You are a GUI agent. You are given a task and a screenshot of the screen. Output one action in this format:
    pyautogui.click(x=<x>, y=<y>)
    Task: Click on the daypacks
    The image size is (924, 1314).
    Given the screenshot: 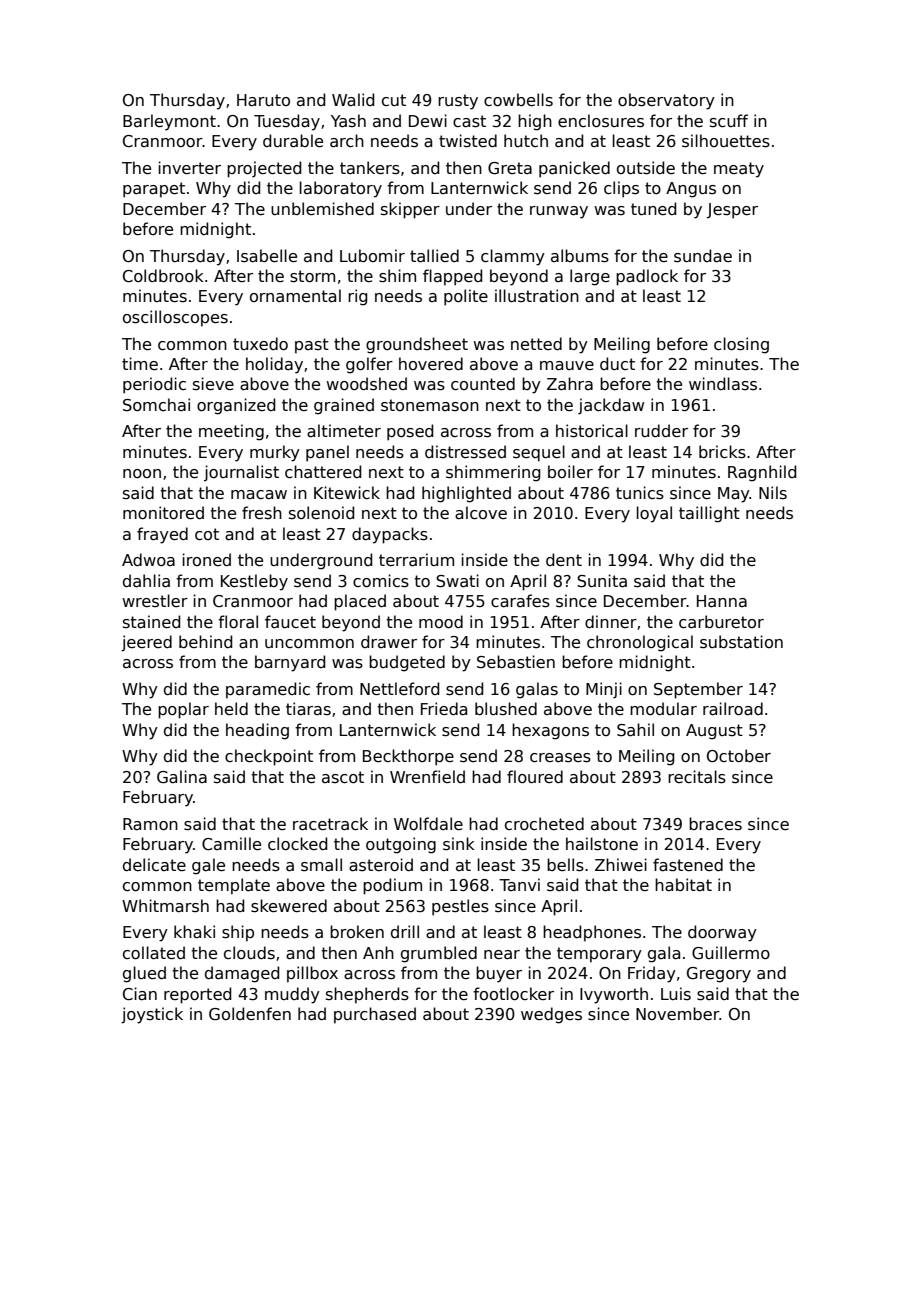 What is the action you would take?
    pyautogui.click(x=390, y=535)
